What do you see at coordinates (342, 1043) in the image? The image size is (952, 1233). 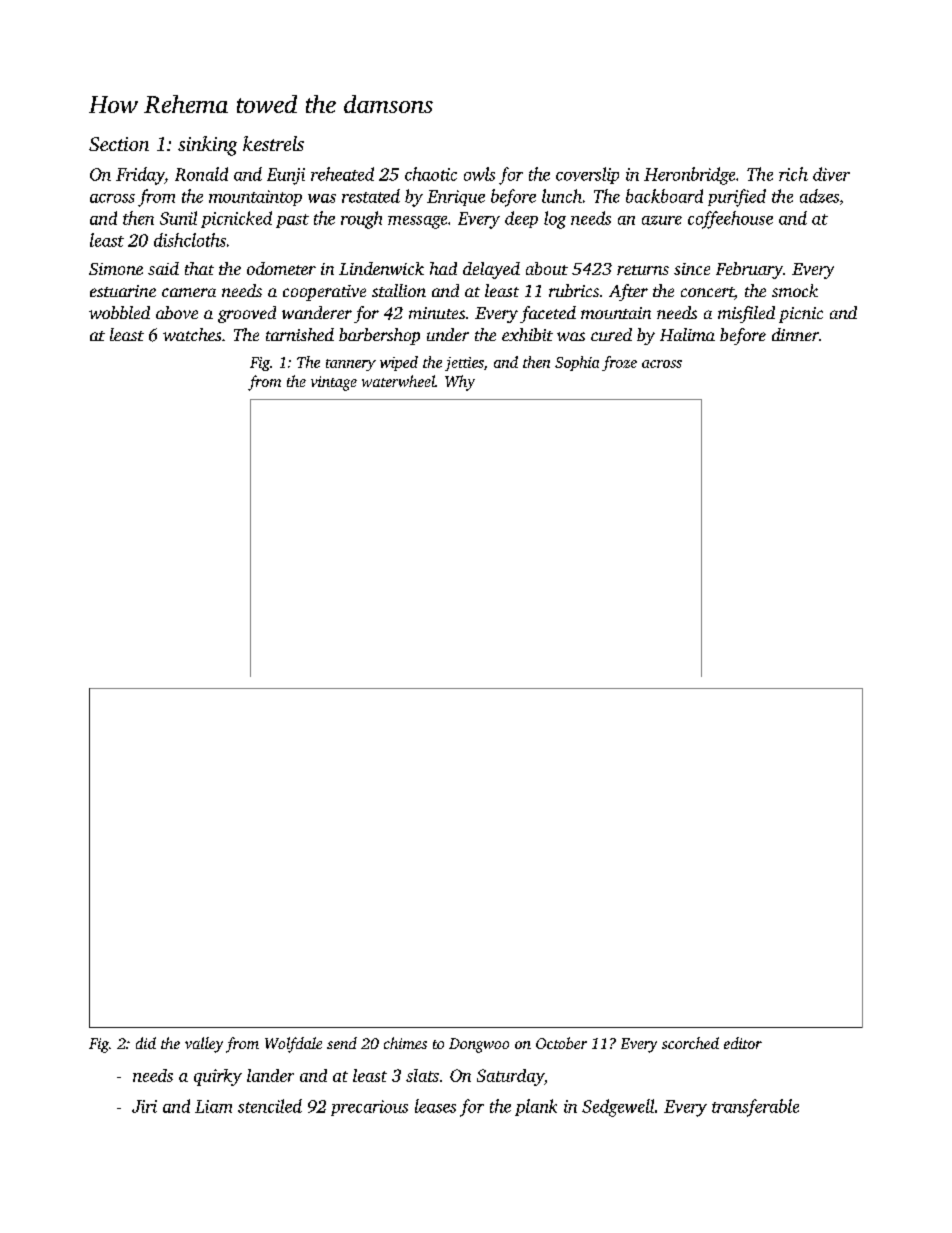 I see `send` at bounding box center [342, 1043].
